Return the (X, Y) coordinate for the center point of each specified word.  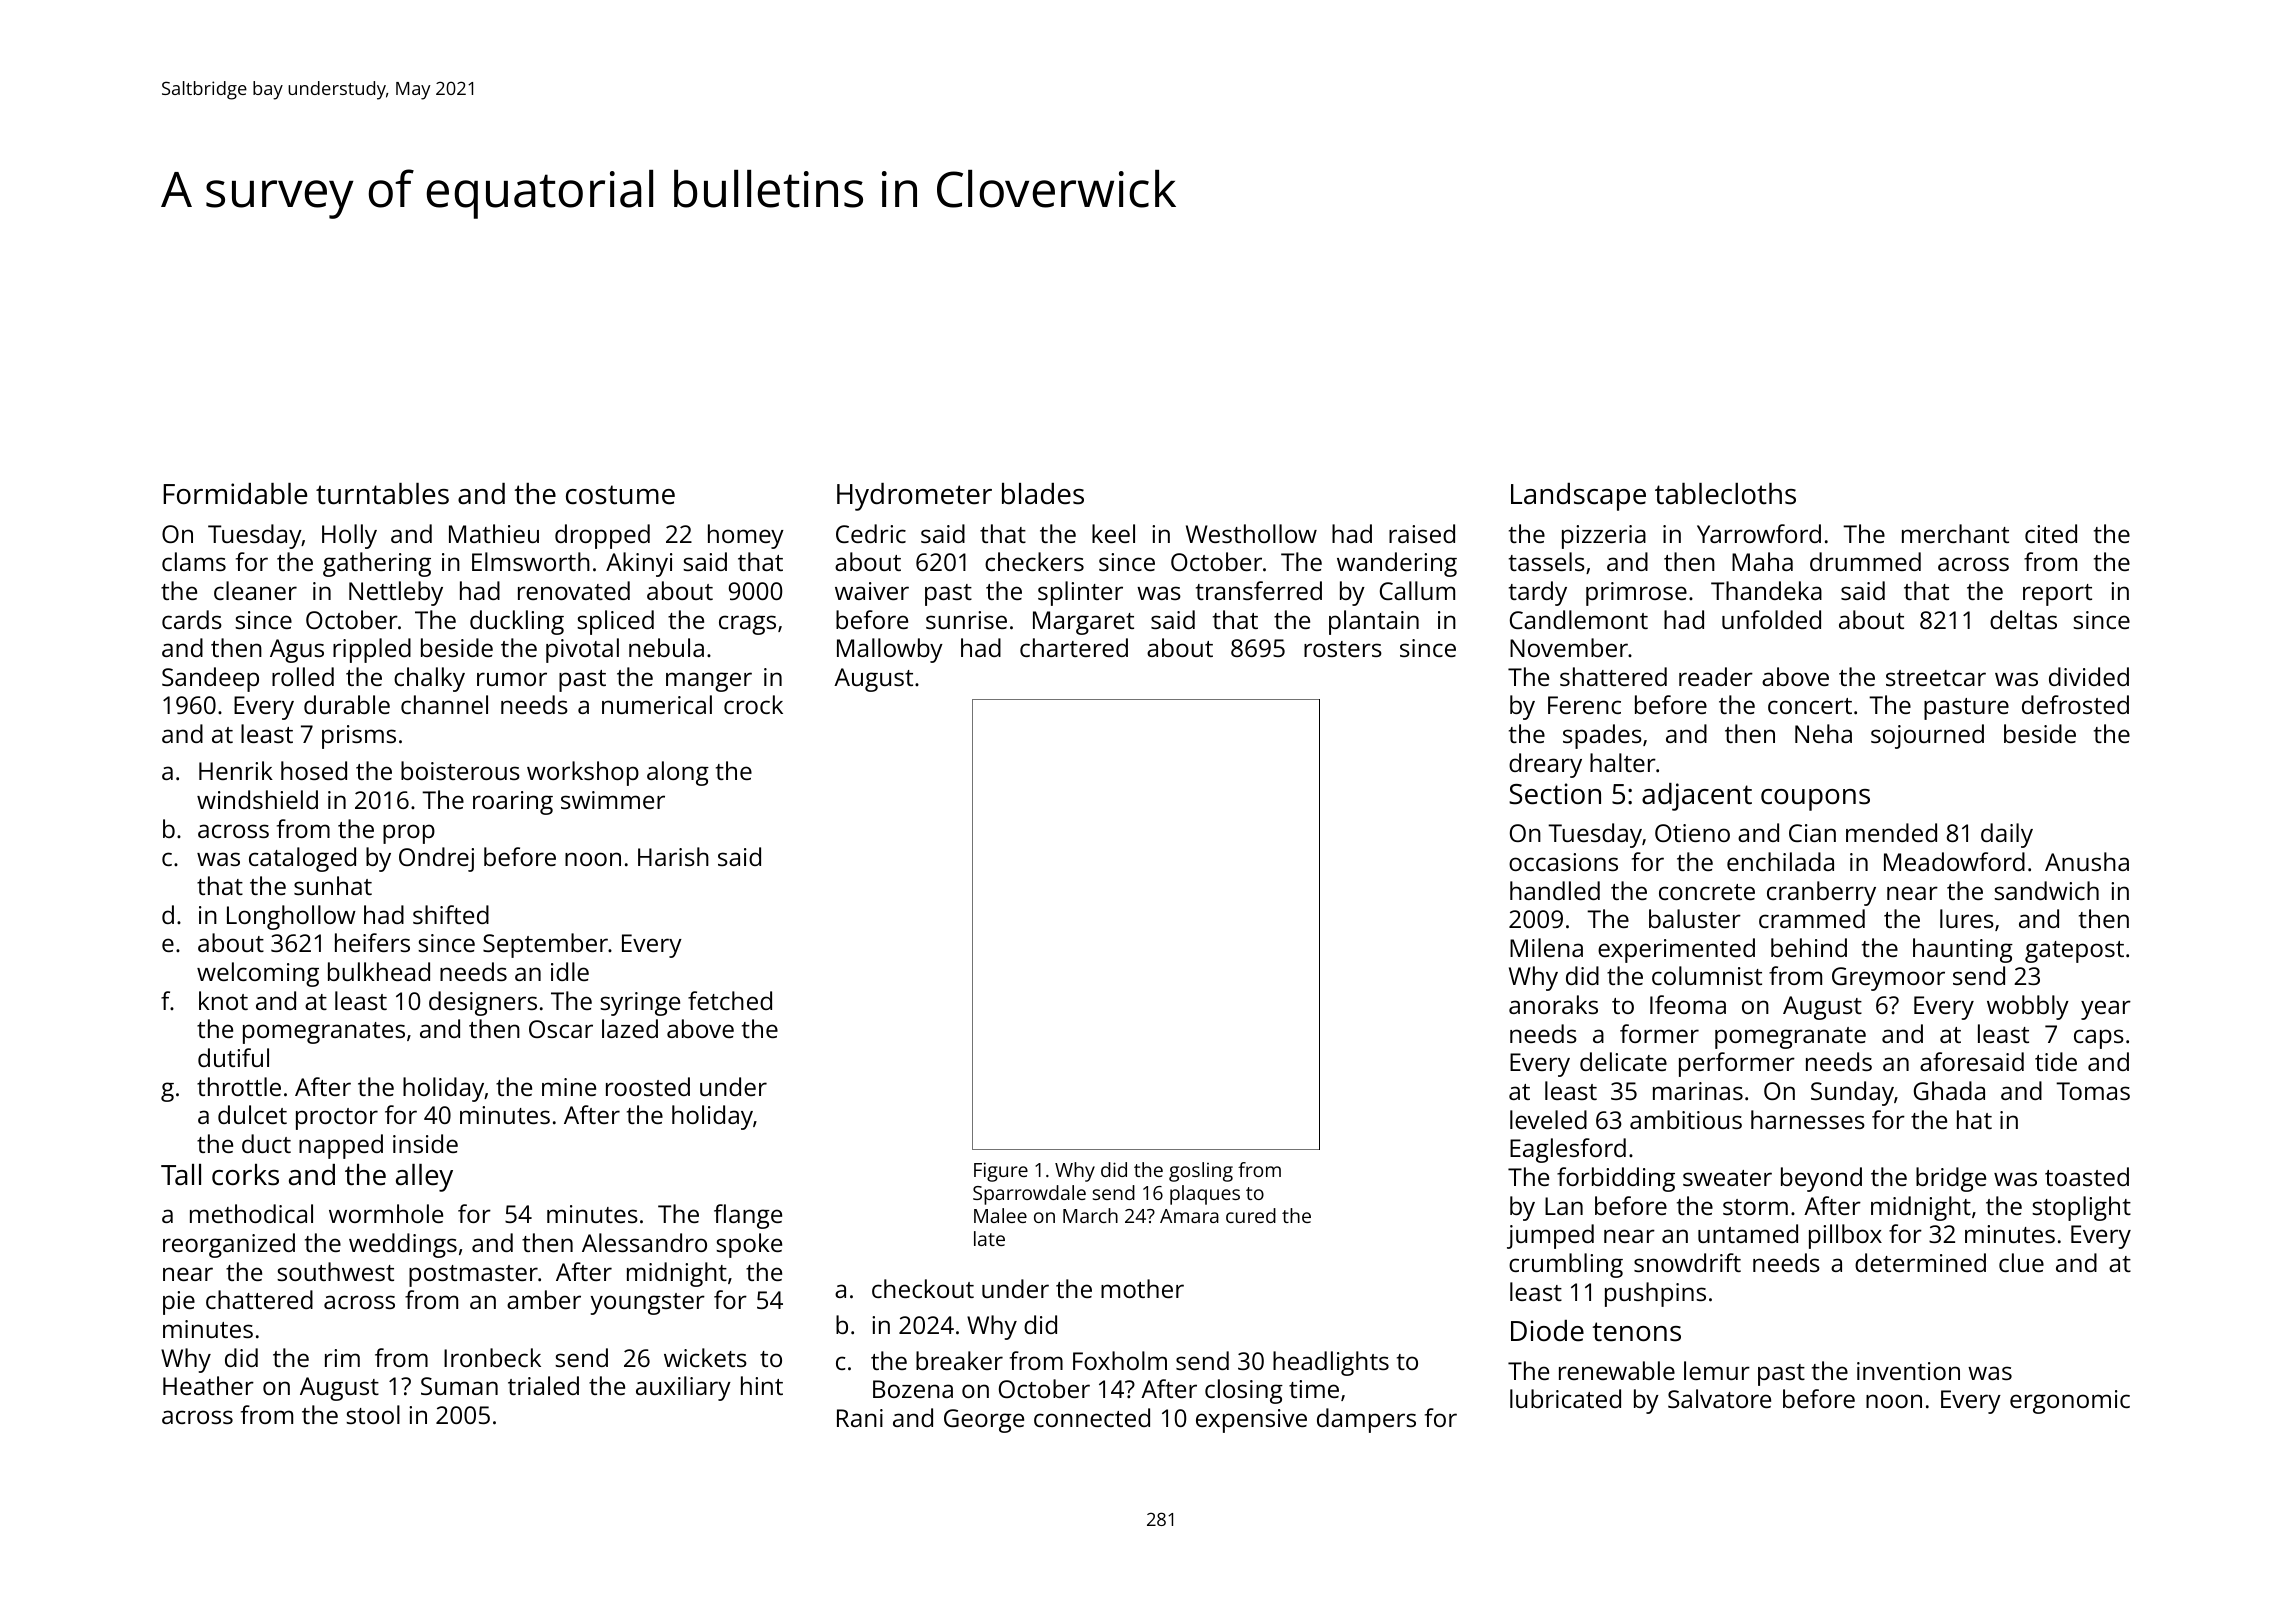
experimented (1676, 950)
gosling (1201, 1172)
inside (425, 1143)
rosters (1343, 649)
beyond (1821, 1179)
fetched (730, 1000)
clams (194, 561)
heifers (372, 942)
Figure (1001, 1172)
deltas (2023, 619)
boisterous (460, 770)
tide (2056, 1061)
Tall (181, 1175)
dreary (1545, 765)
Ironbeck (492, 1357)
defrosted (2075, 704)
